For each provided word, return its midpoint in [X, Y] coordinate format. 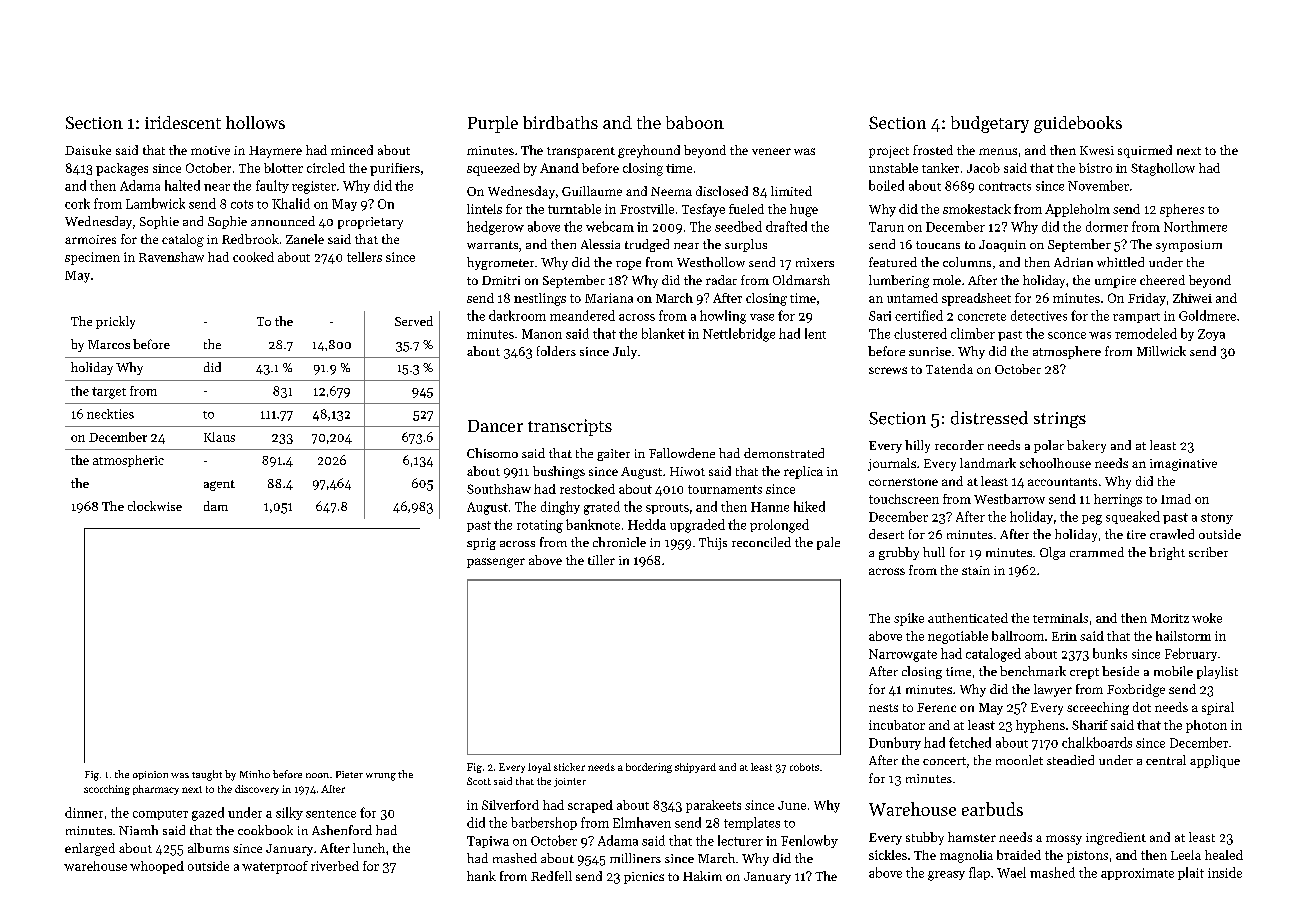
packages [122, 169]
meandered [582, 315]
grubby [899, 553]
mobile [1173, 671]
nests [883, 708]
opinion [150, 775]
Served [414, 321]
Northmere [1195, 226]
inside [1225, 872]
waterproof [275, 867]
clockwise [155, 506]
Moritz [1170, 618]
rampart [1136, 318]
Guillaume [592, 191]
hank [481, 876]
